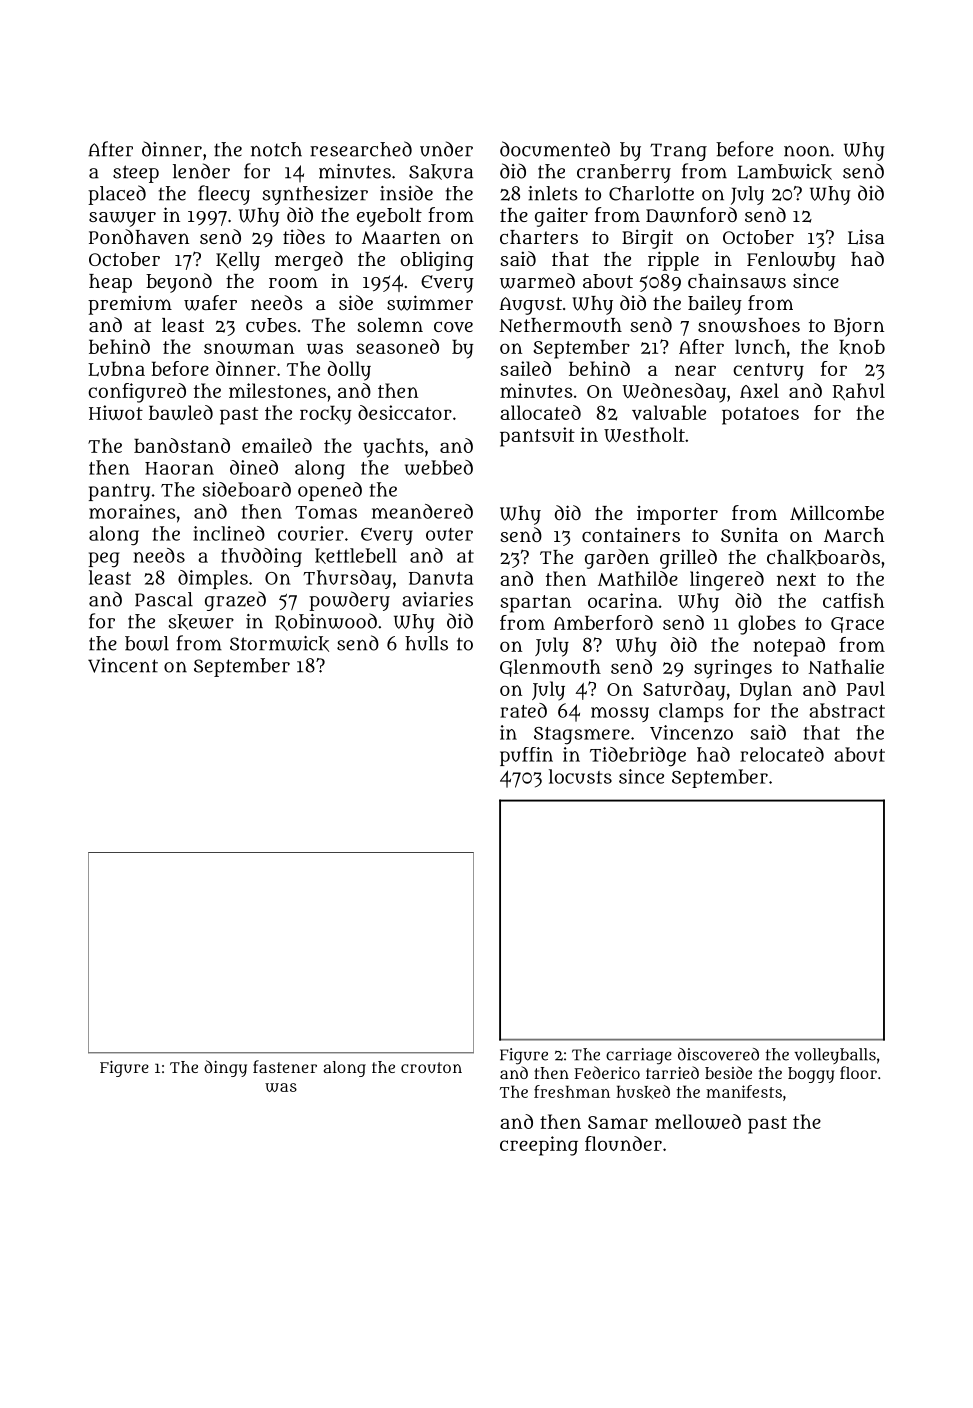  I want to click on webbed, so click(439, 467).
